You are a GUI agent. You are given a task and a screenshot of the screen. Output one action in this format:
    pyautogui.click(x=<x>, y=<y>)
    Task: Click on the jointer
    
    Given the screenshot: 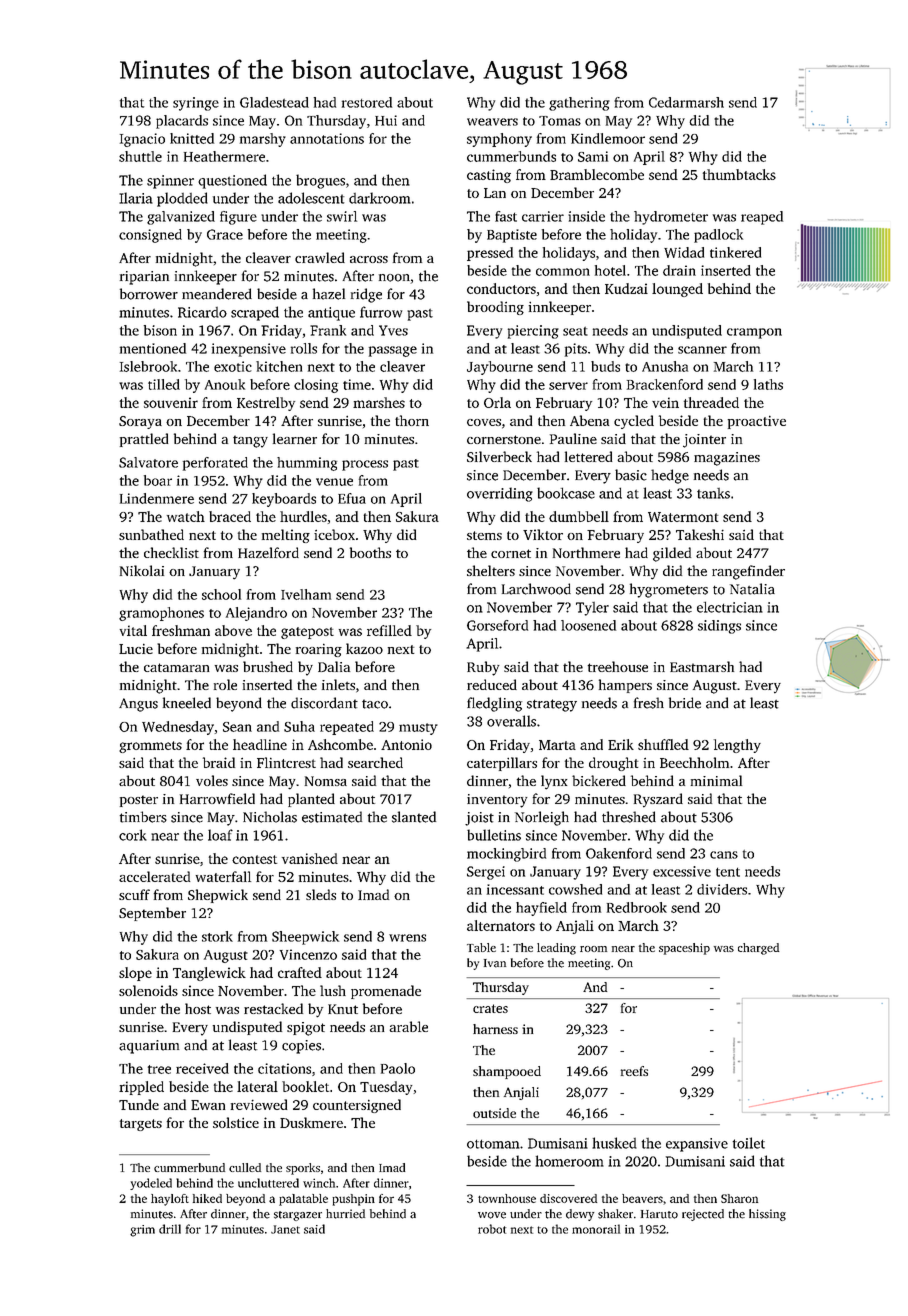 What is the action you would take?
    pyautogui.click(x=704, y=441)
